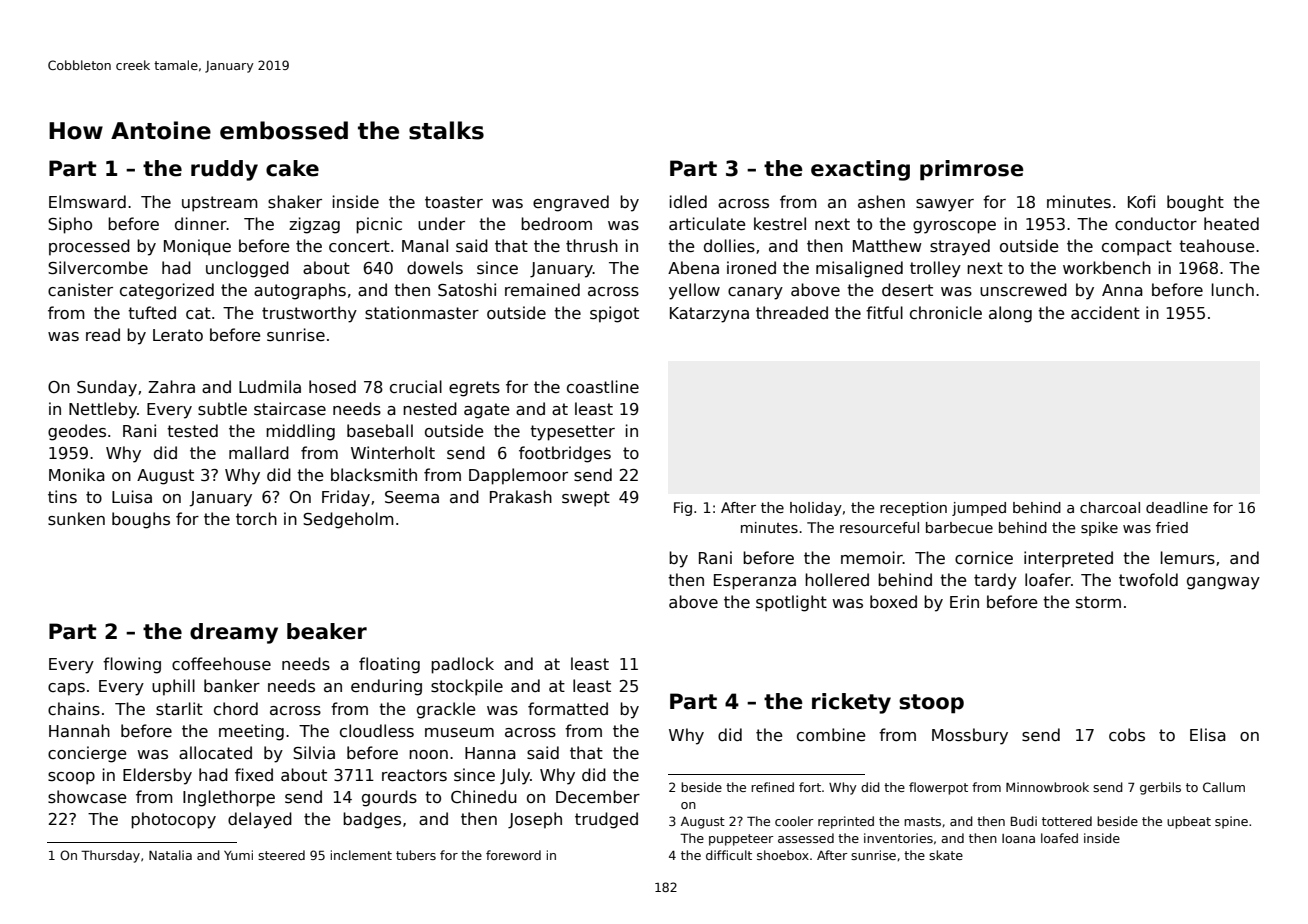 The image size is (1308, 924). I want to click on cobs, so click(1127, 735).
